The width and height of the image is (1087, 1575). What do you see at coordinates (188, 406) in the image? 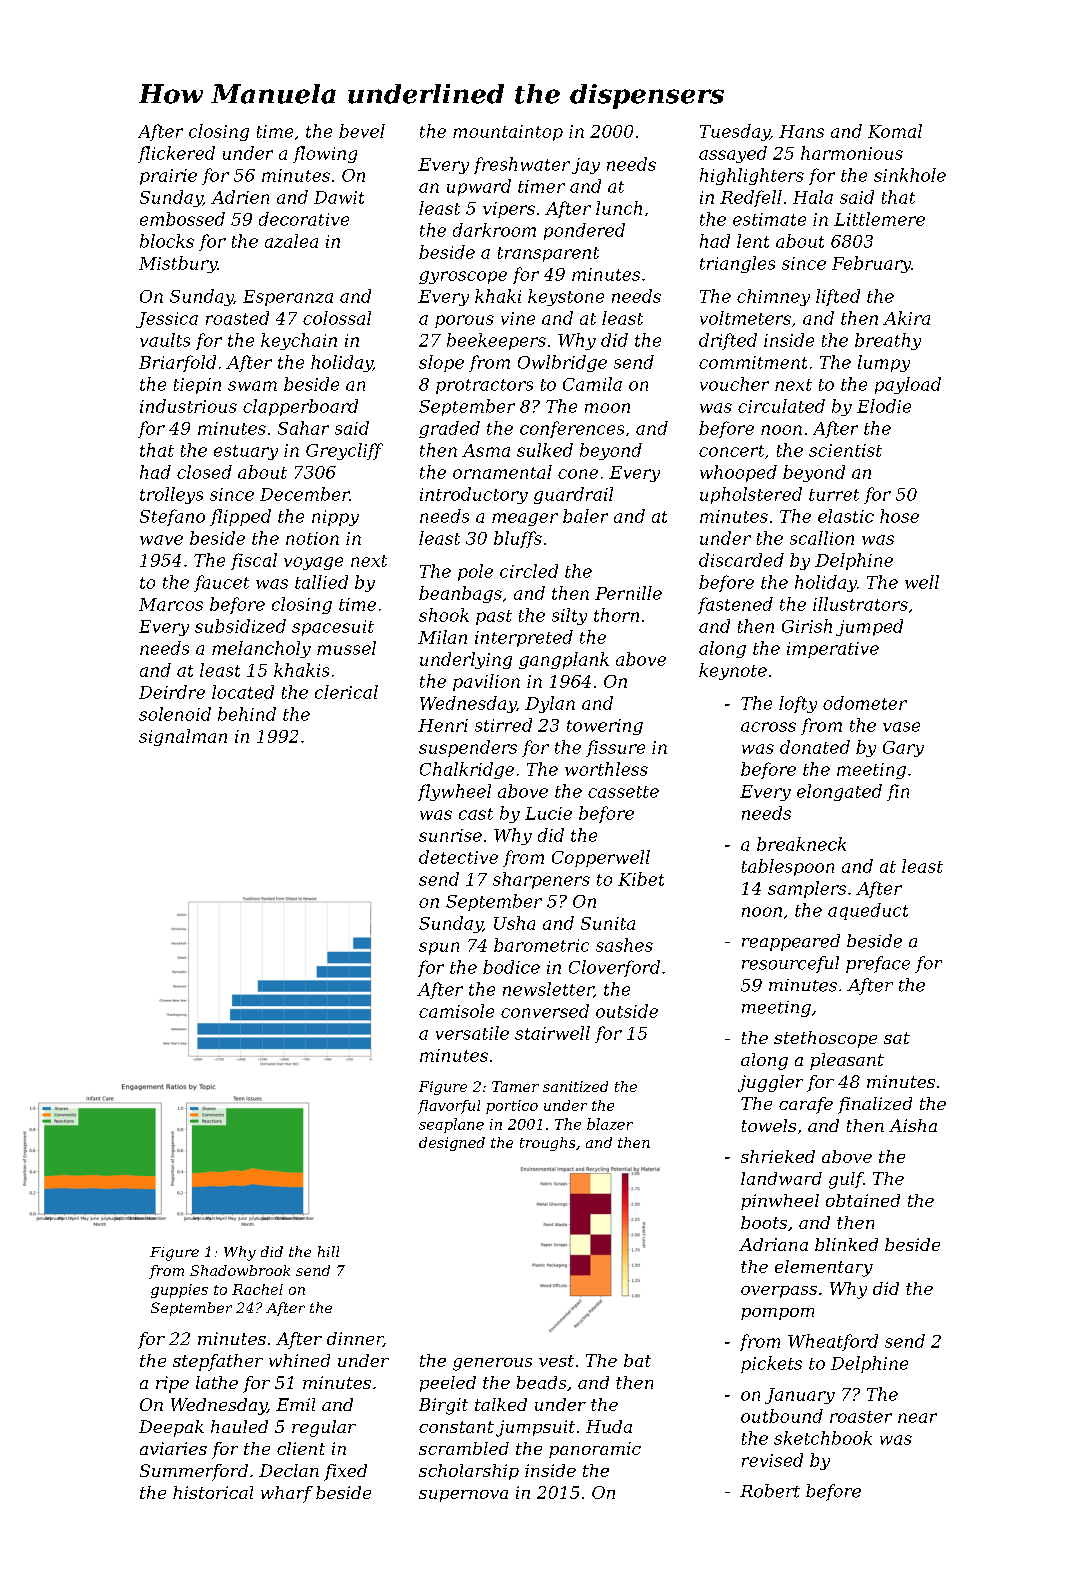
I see `industrious` at bounding box center [188, 406].
